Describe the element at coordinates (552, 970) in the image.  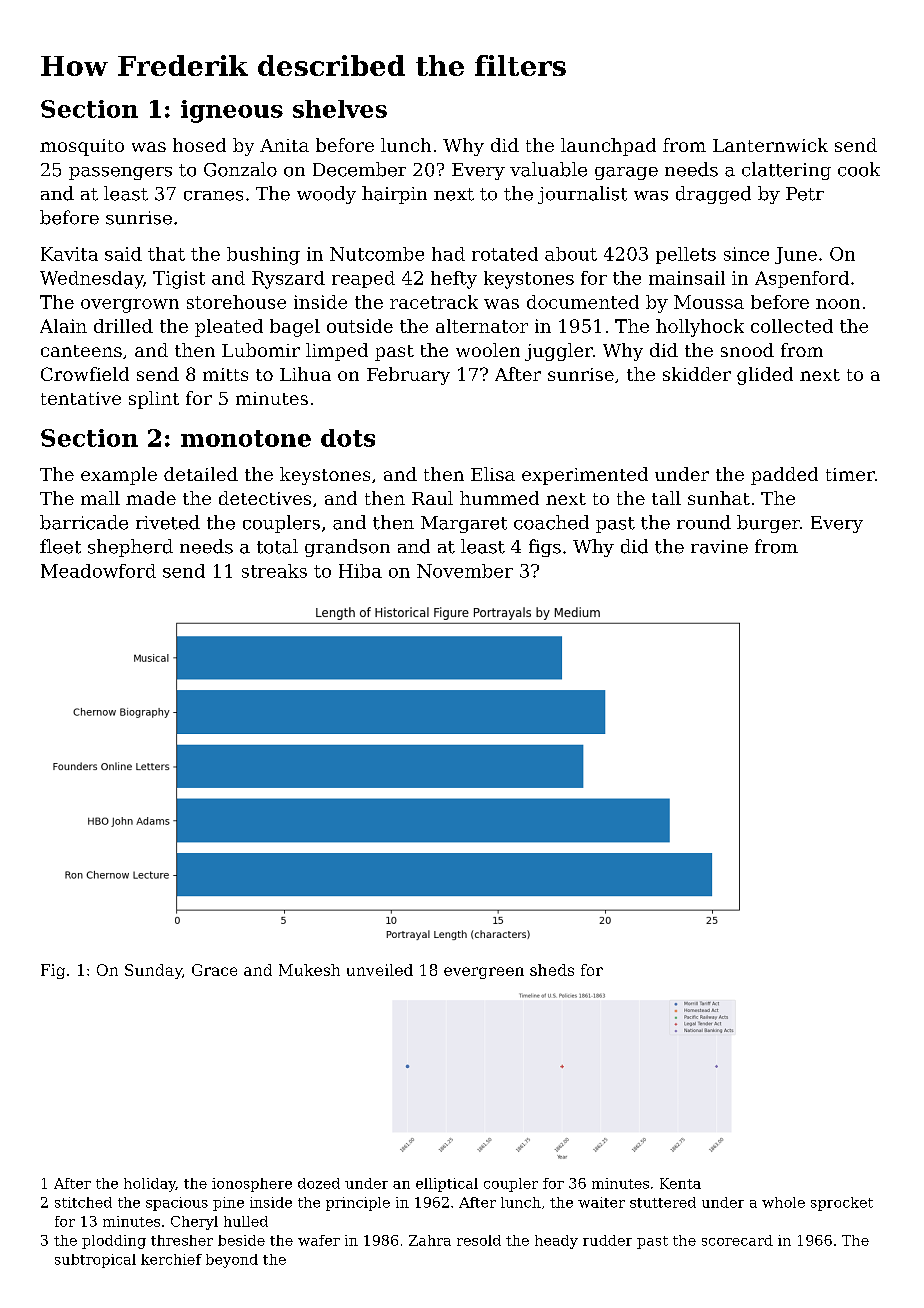
I see `sheds` at that location.
